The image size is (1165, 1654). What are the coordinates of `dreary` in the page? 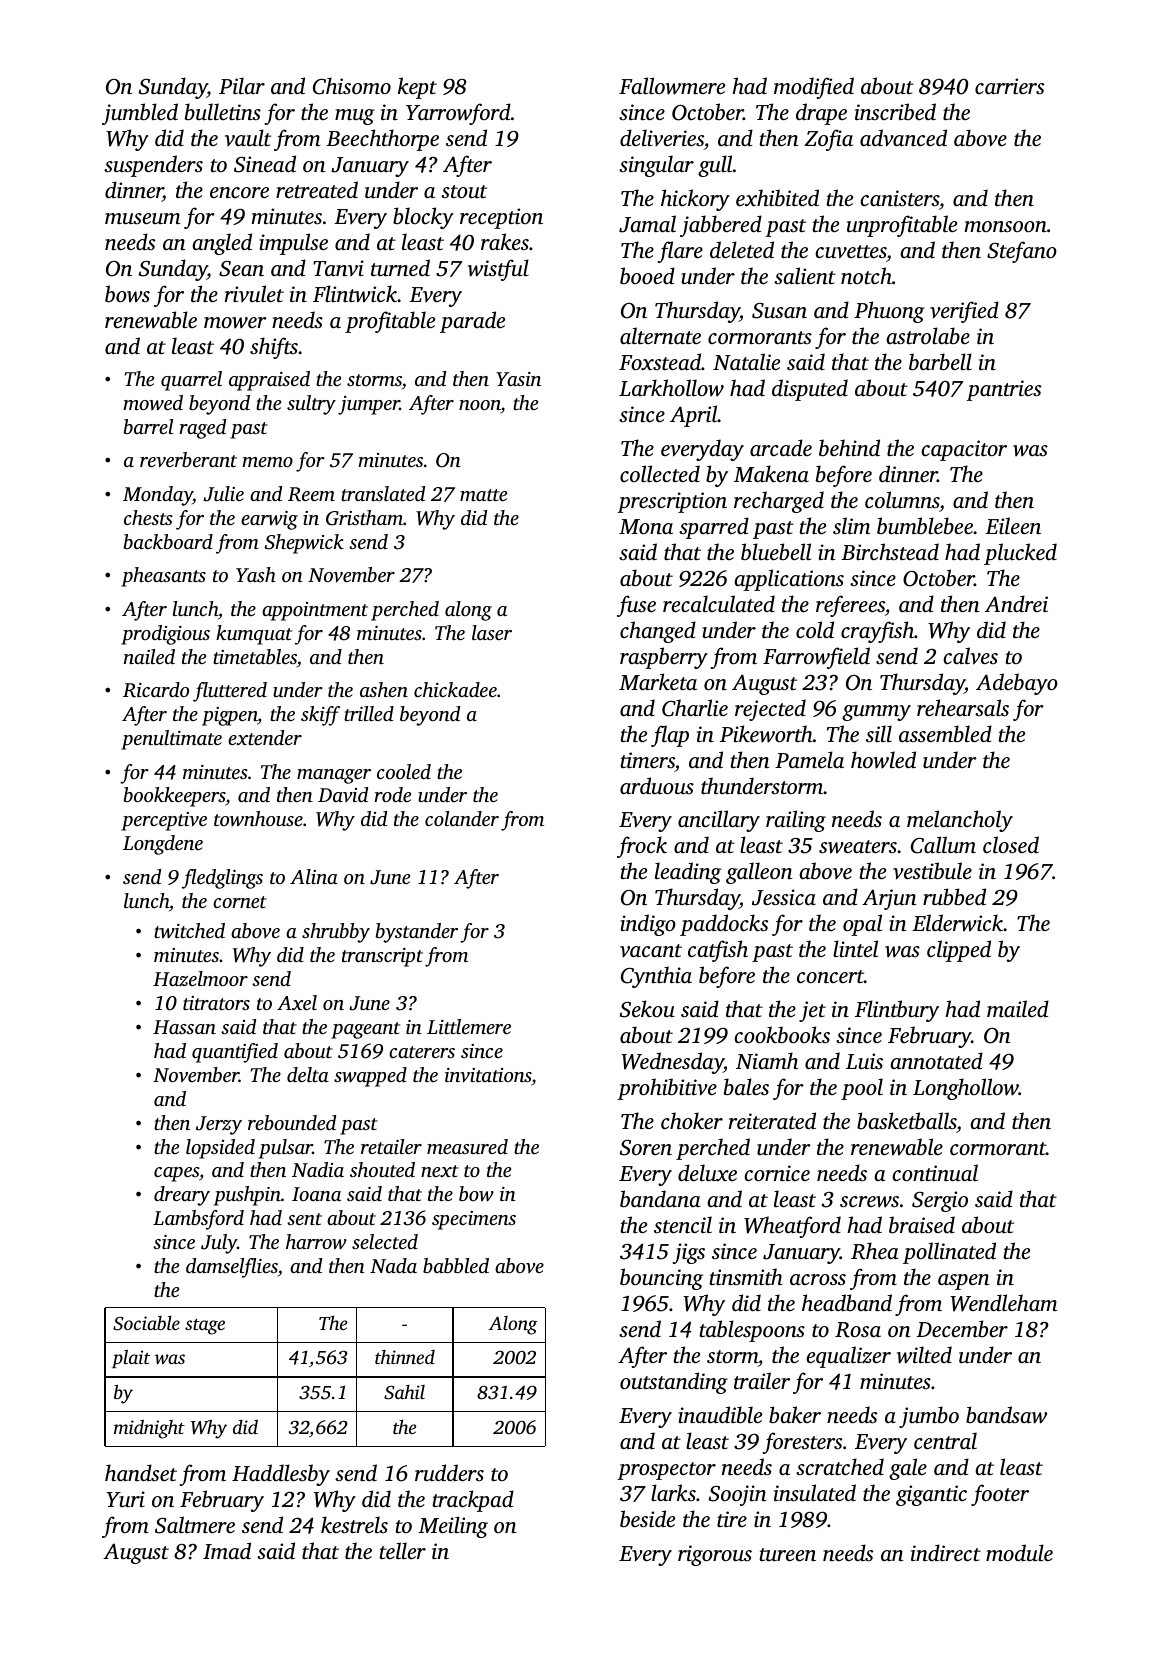 It's located at (182, 1196).
